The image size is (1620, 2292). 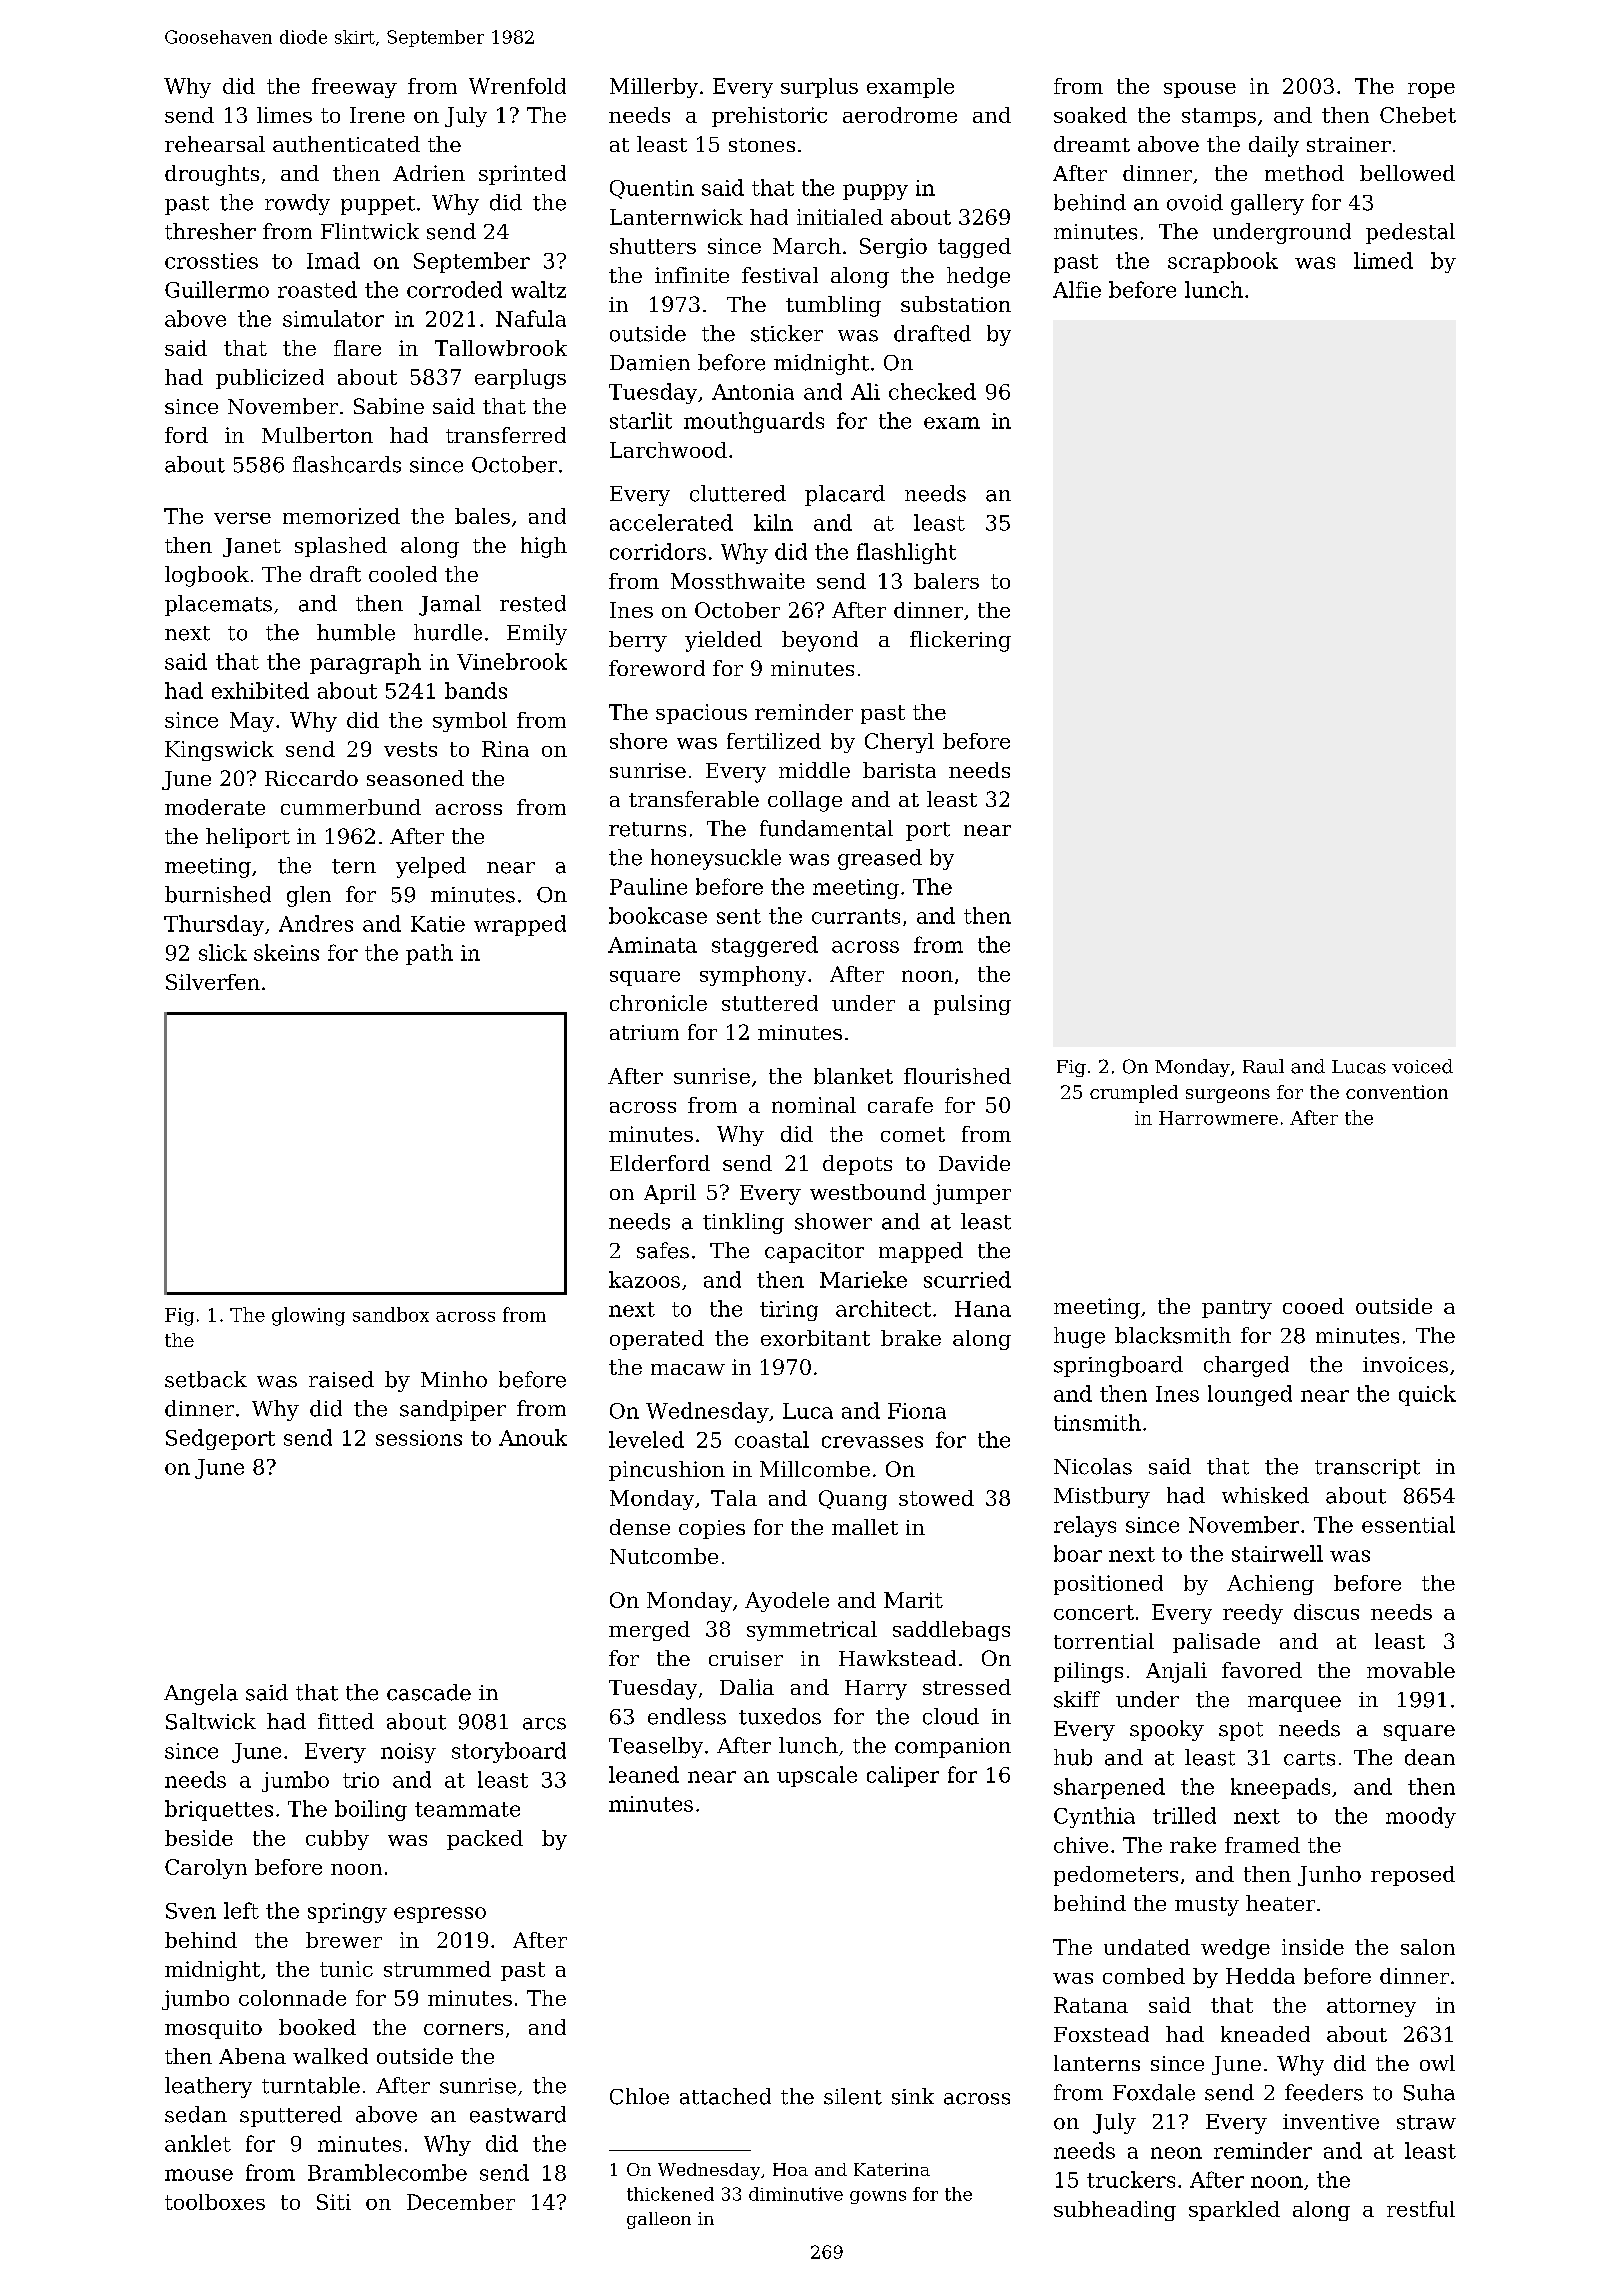 What do you see at coordinates (654, 88) in the screenshot?
I see `Millerby` at bounding box center [654, 88].
